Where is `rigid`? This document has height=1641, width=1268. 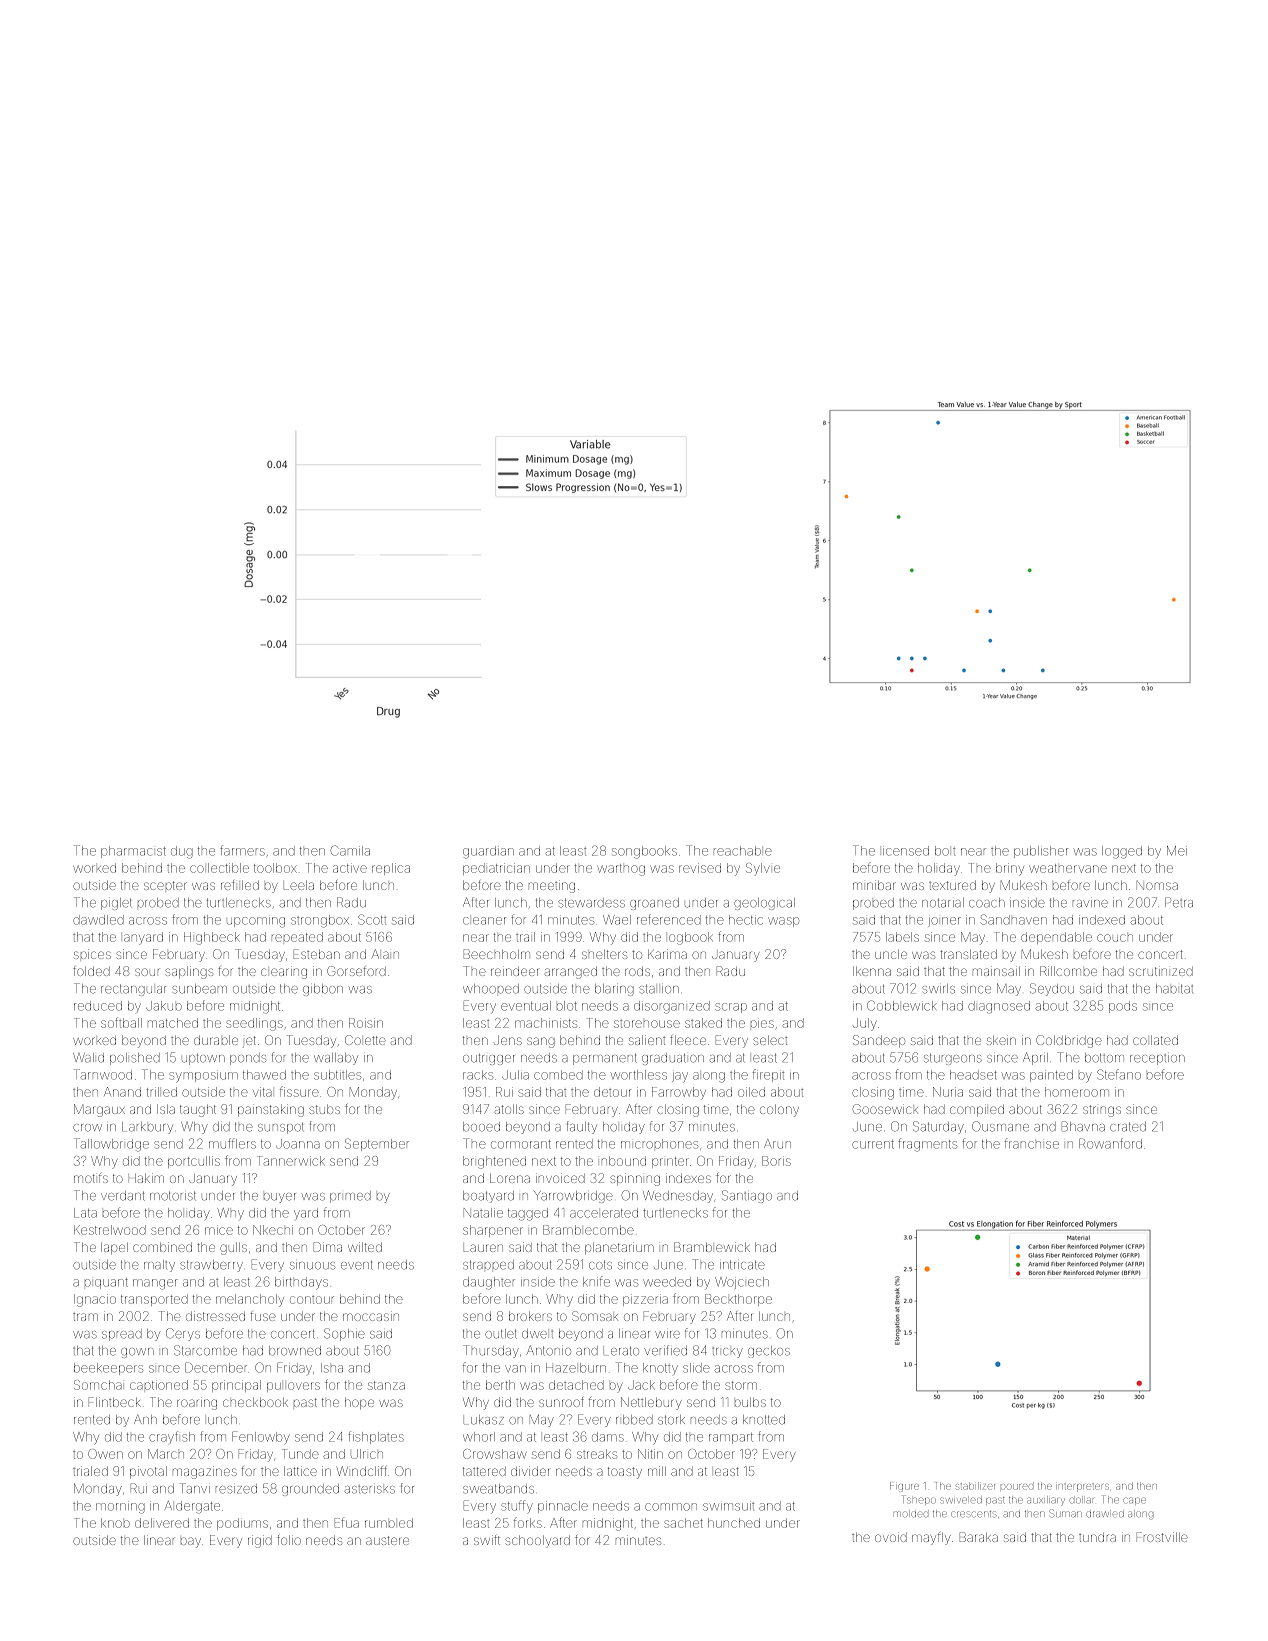
rigid is located at coordinates (260, 1541).
